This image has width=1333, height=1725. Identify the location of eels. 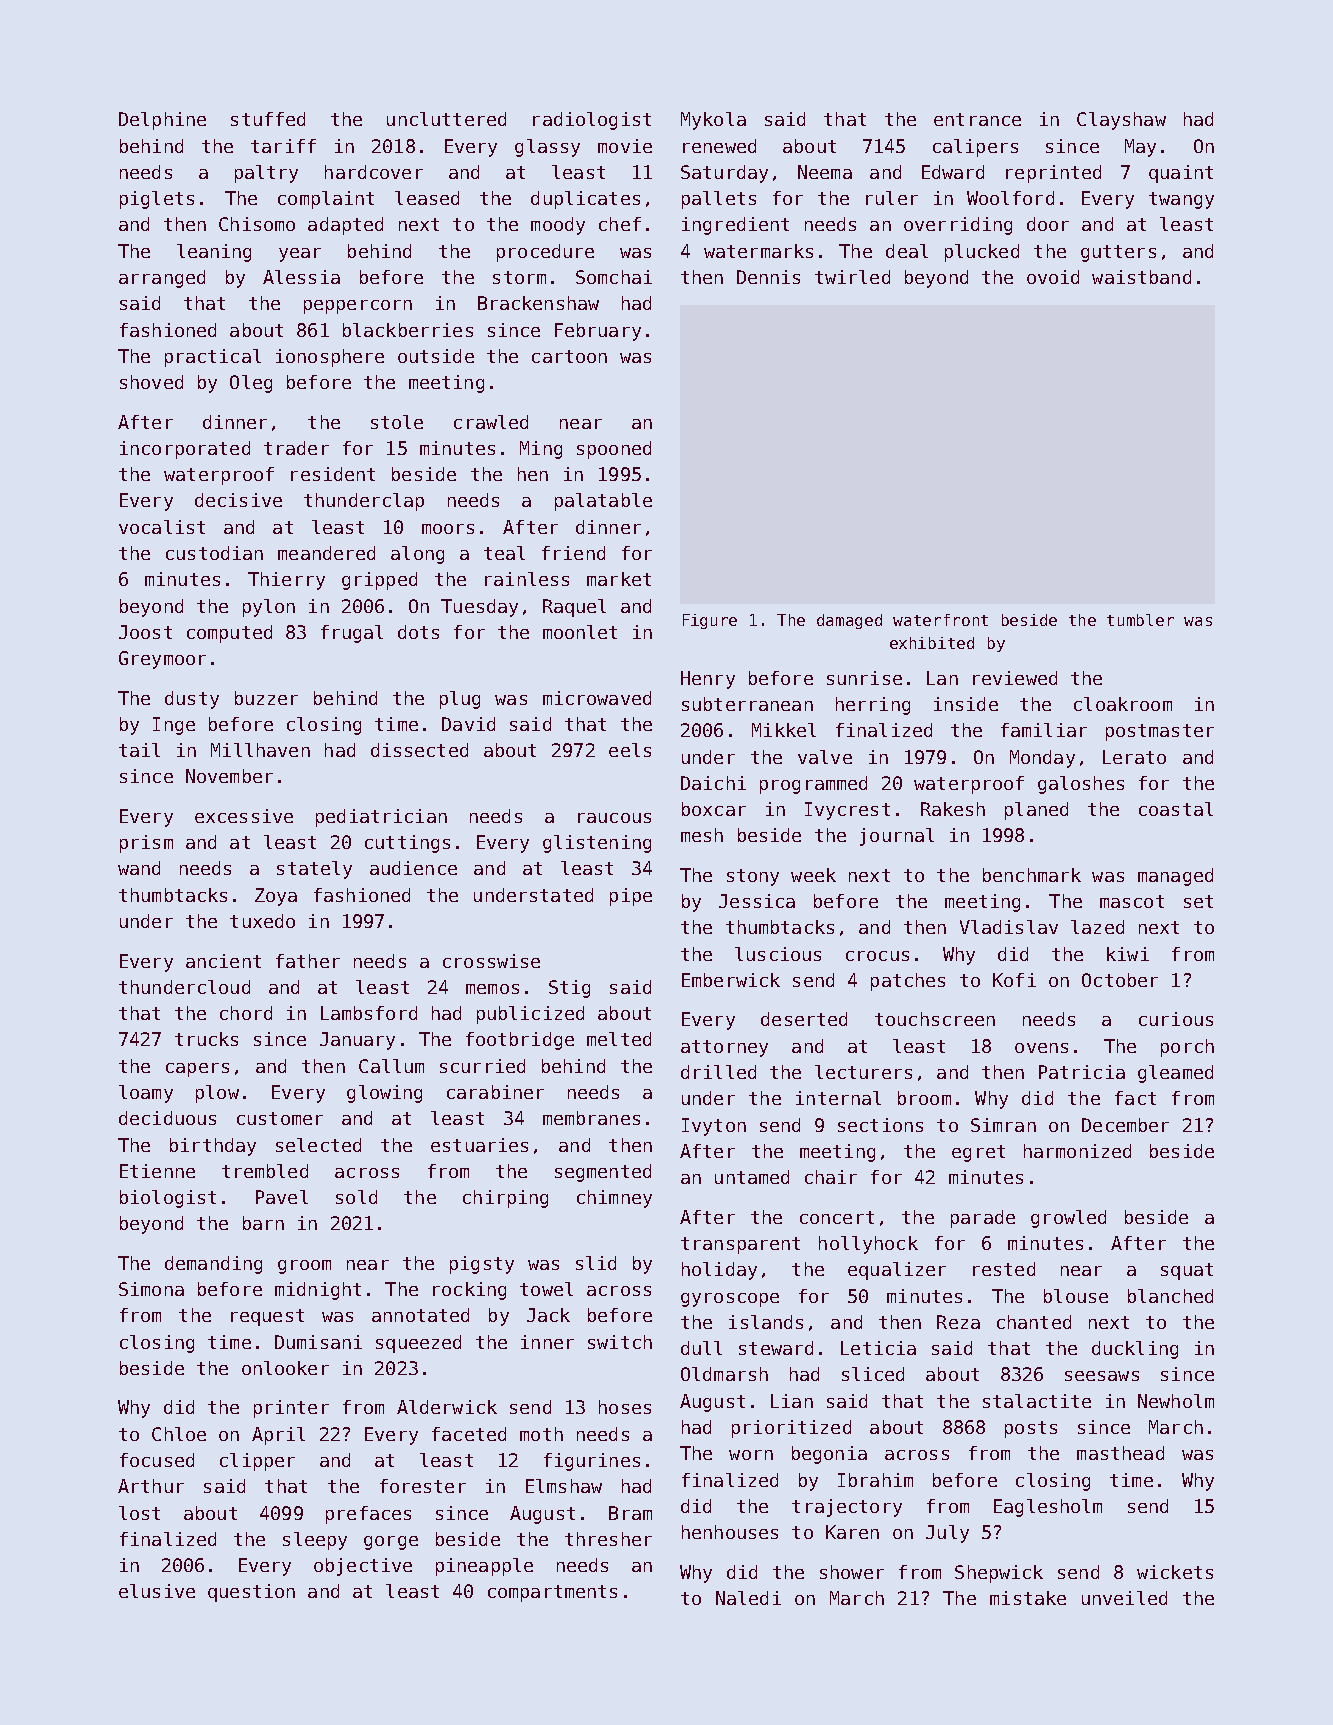
(630, 750).
